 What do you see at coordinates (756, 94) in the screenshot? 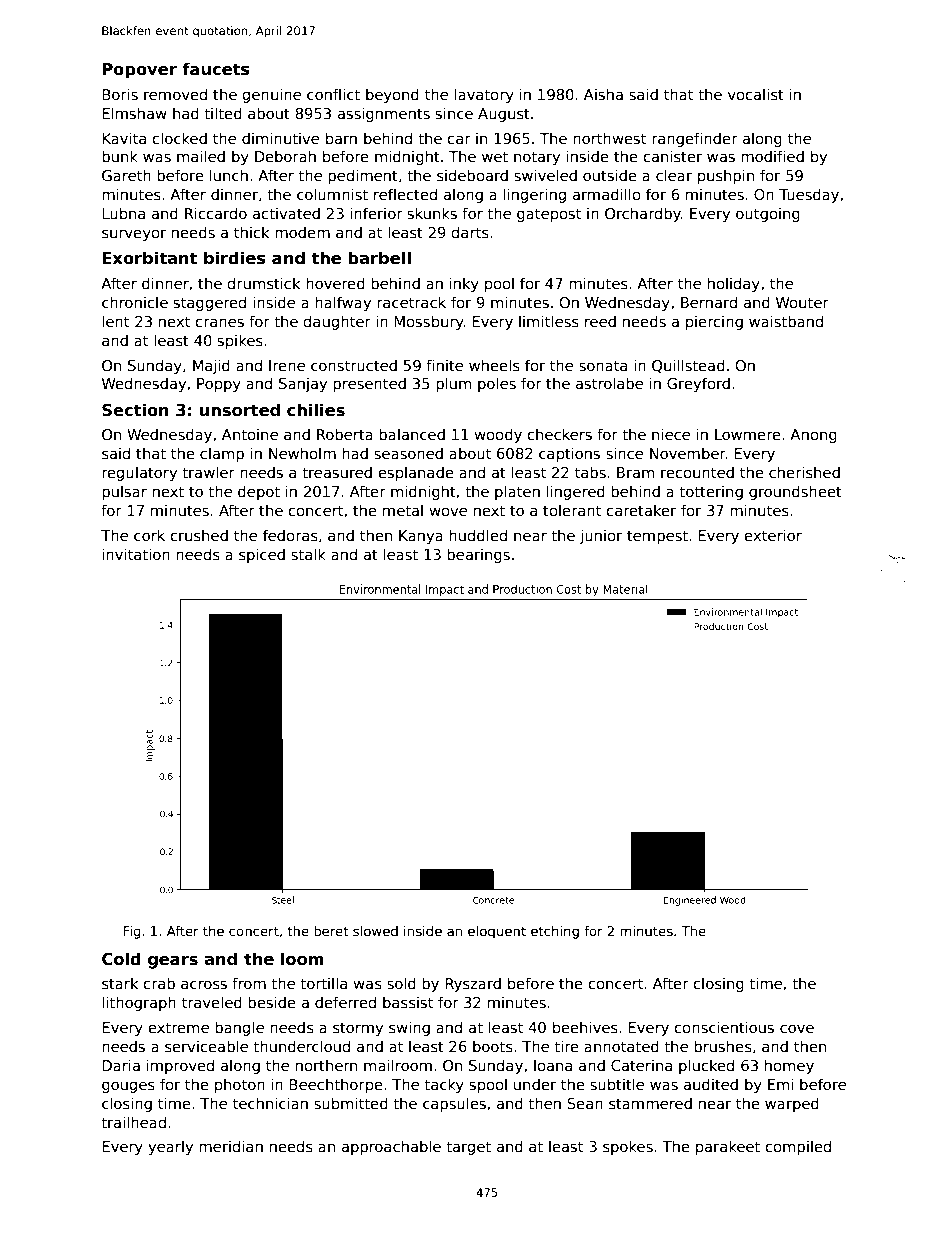
I see `vocalist` at bounding box center [756, 94].
